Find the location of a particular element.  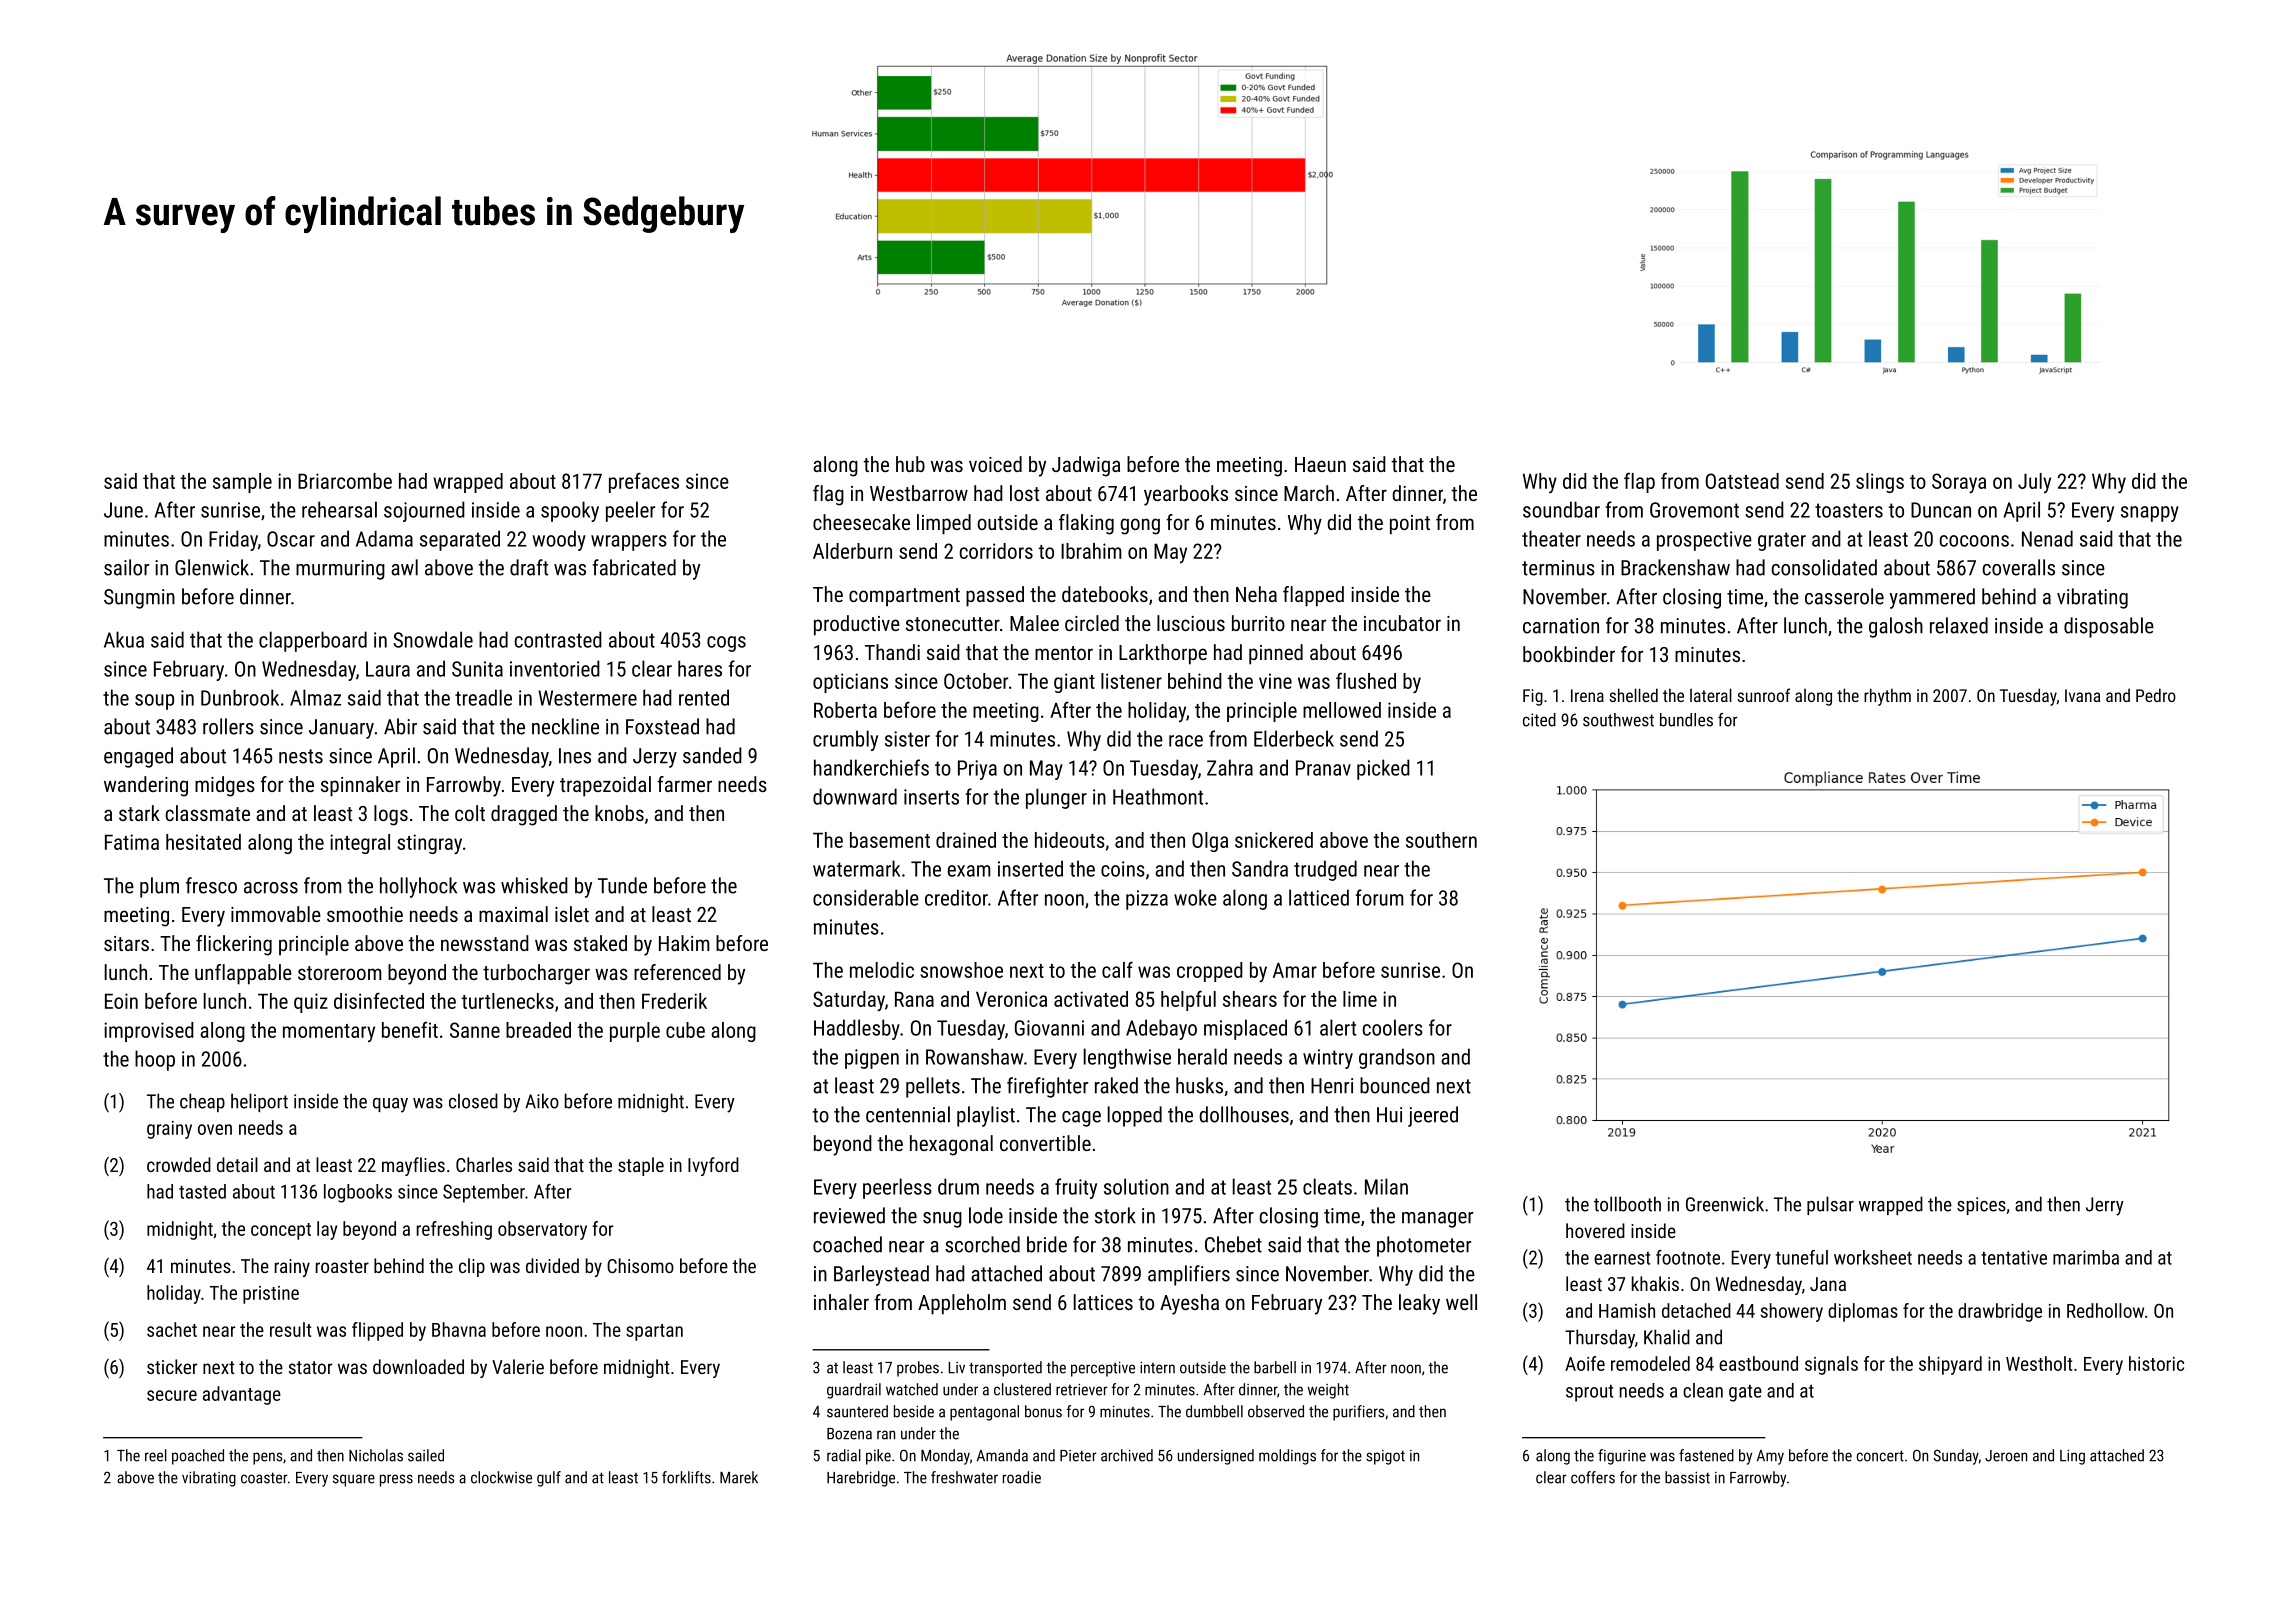

coaster is located at coordinates (264, 1478).
